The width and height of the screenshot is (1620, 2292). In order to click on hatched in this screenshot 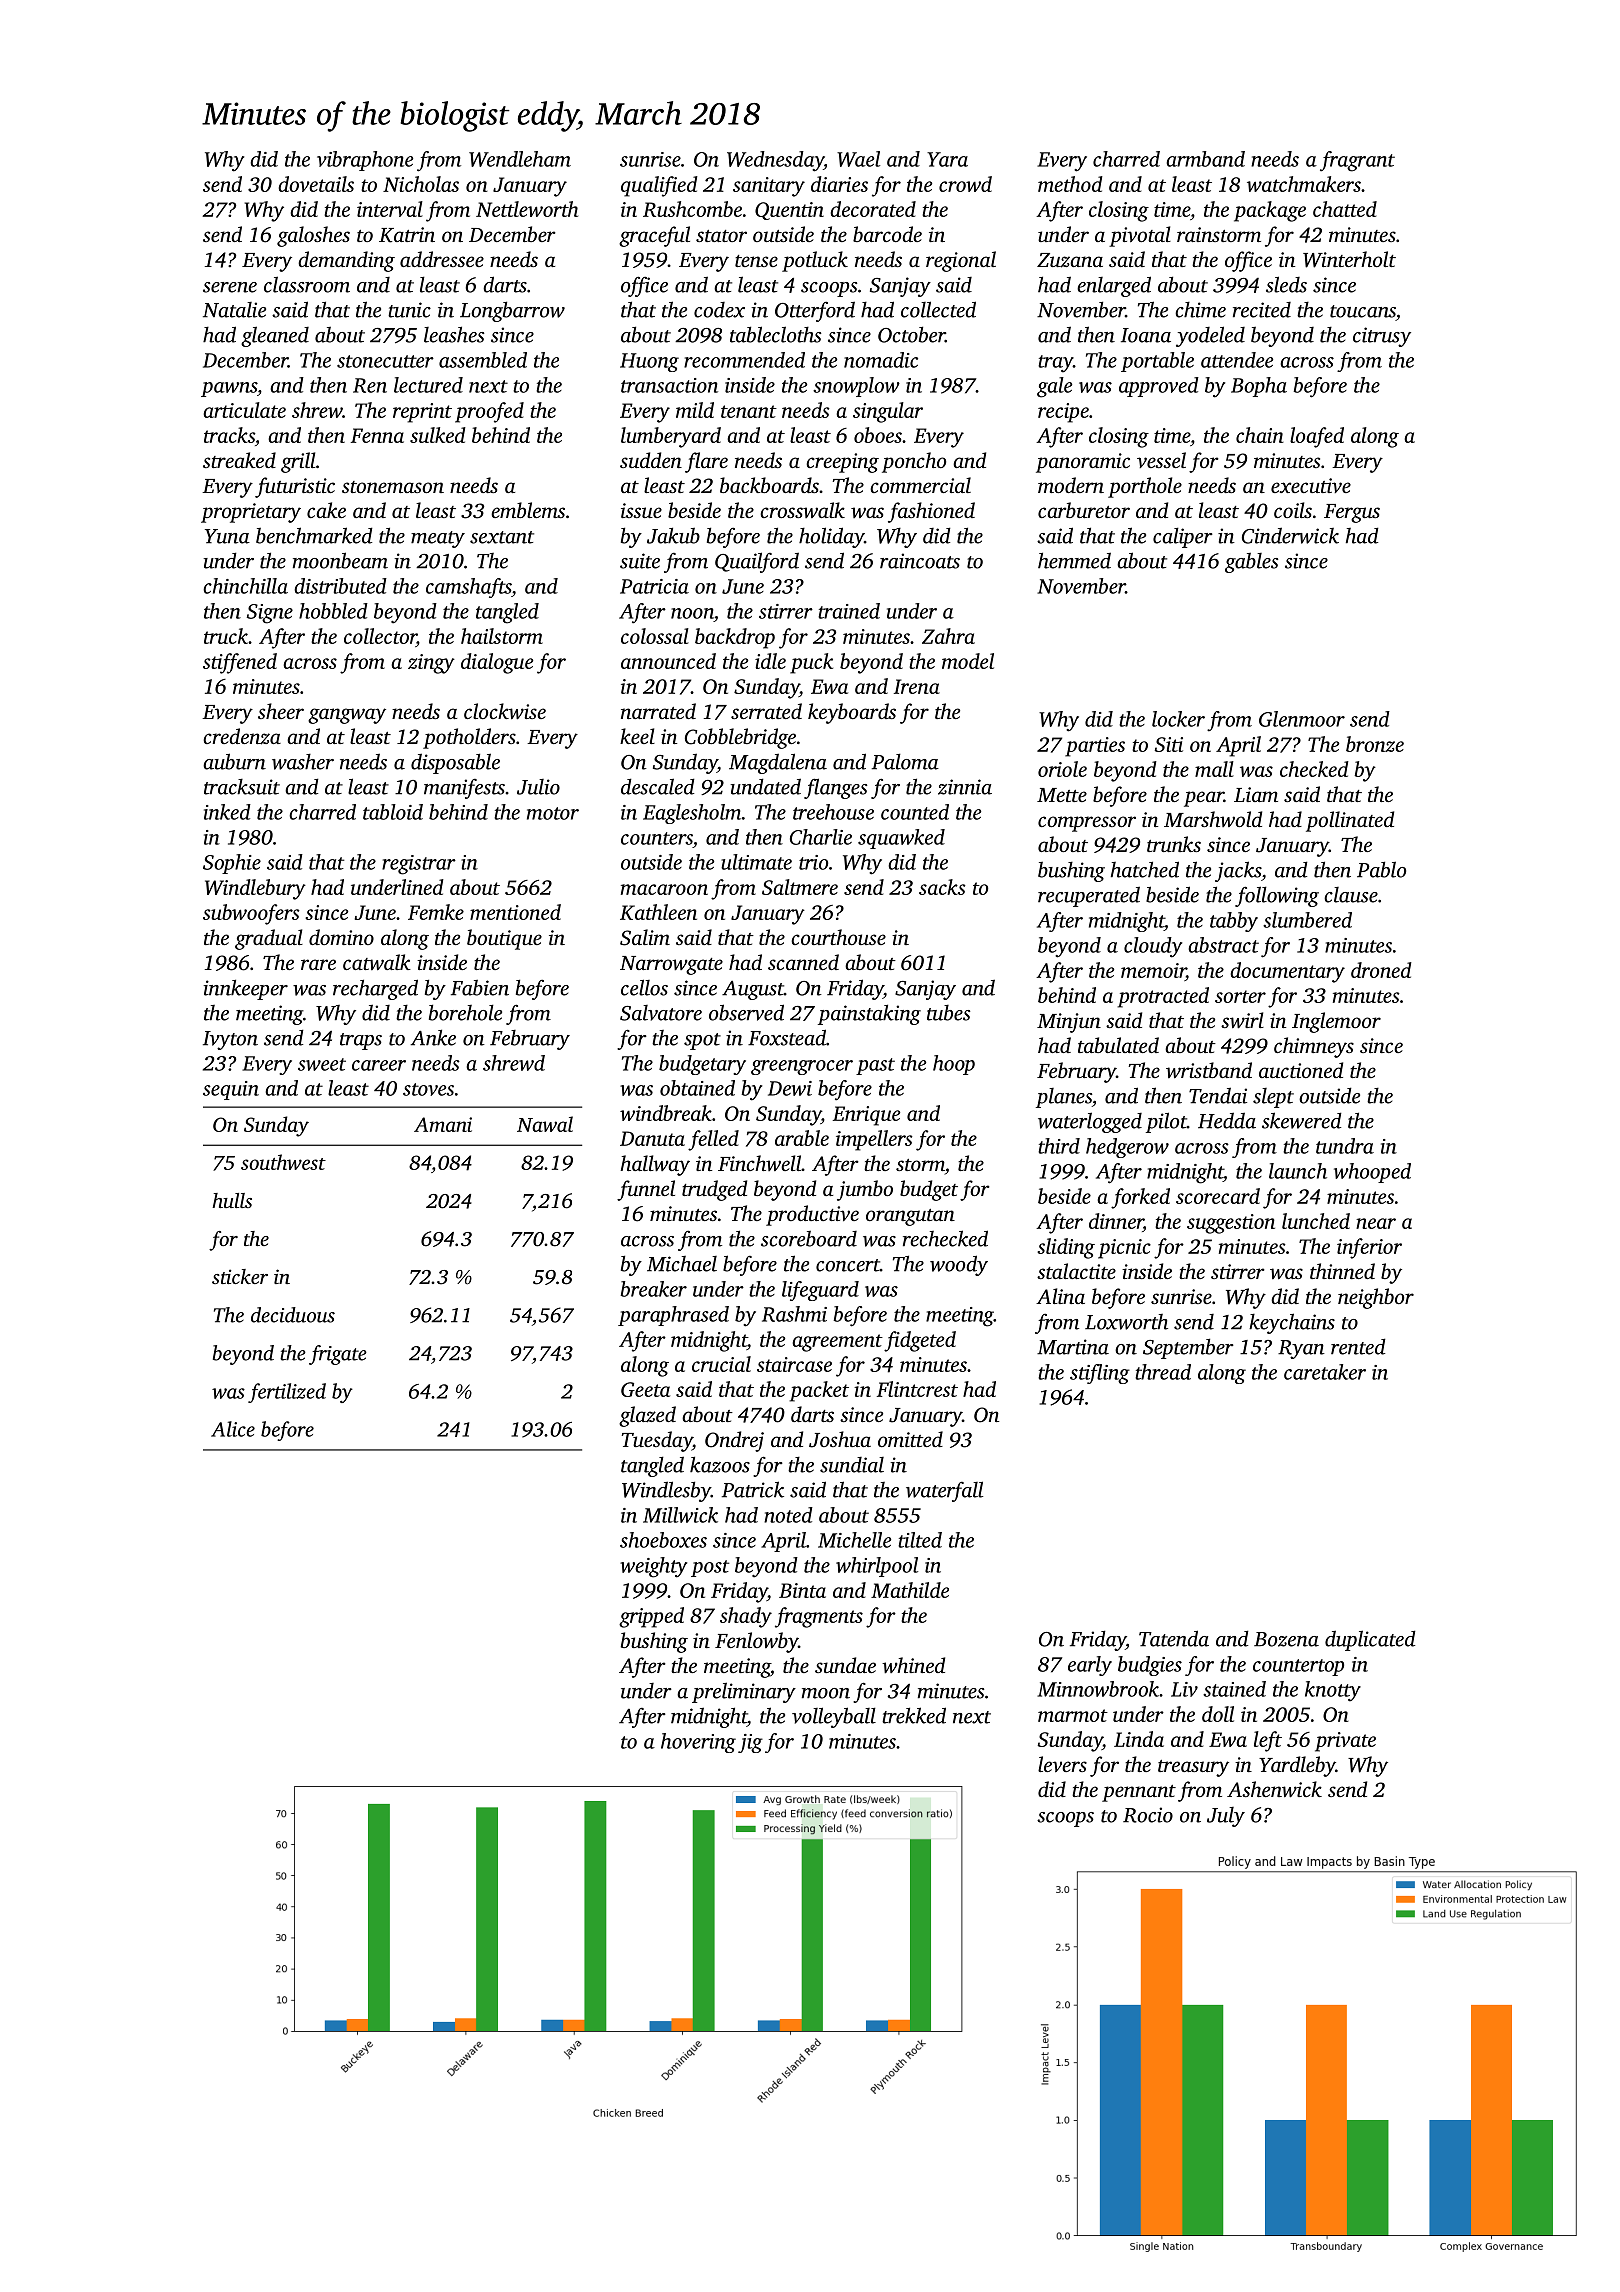, I will do `click(1145, 869)`.
